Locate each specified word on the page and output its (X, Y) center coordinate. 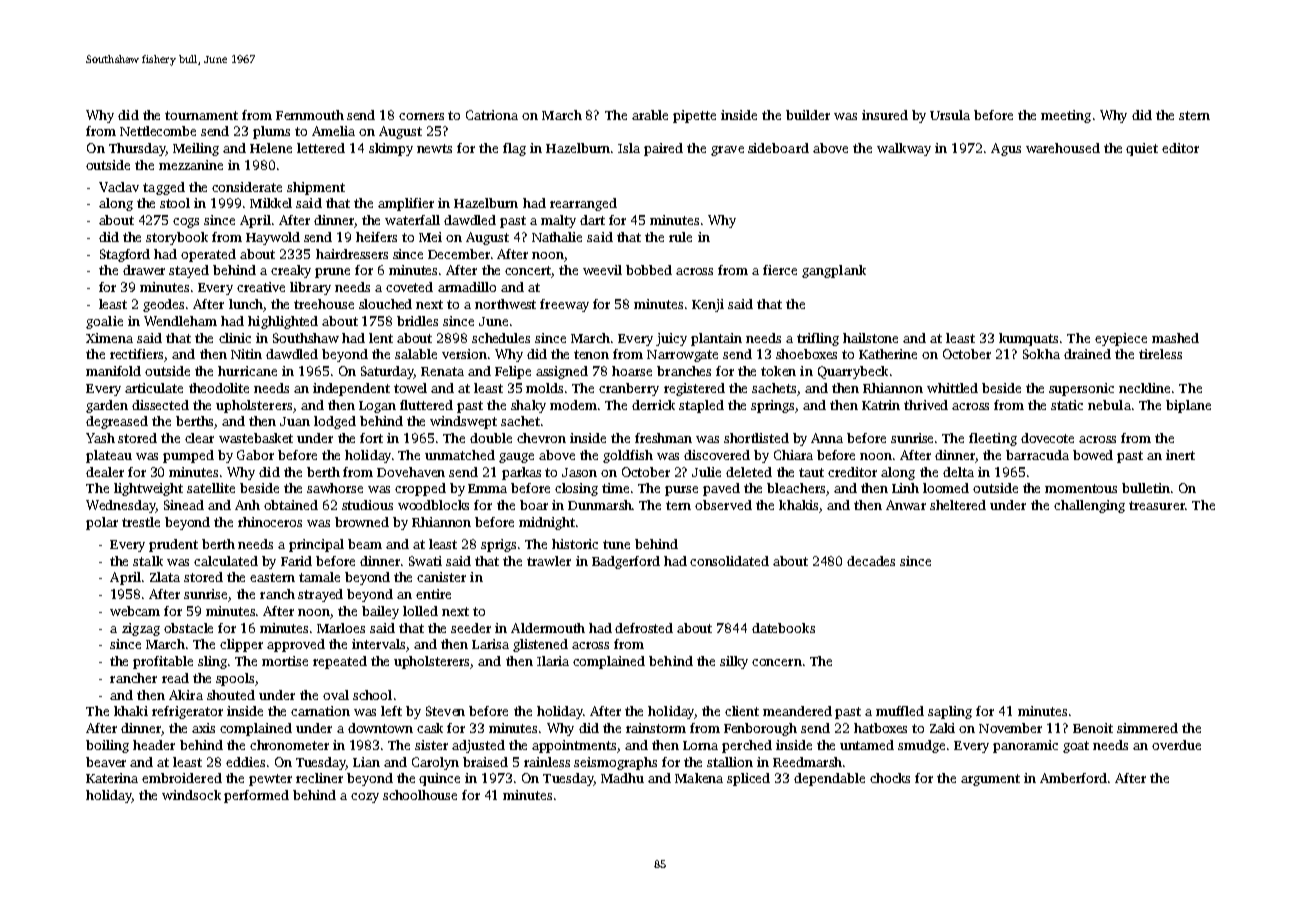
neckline (1144, 388)
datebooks (783, 628)
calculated (226, 561)
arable (650, 115)
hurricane (247, 371)
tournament (201, 115)
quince (439, 779)
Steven (445, 711)
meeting (1066, 116)
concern (777, 662)
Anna (827, 438)
